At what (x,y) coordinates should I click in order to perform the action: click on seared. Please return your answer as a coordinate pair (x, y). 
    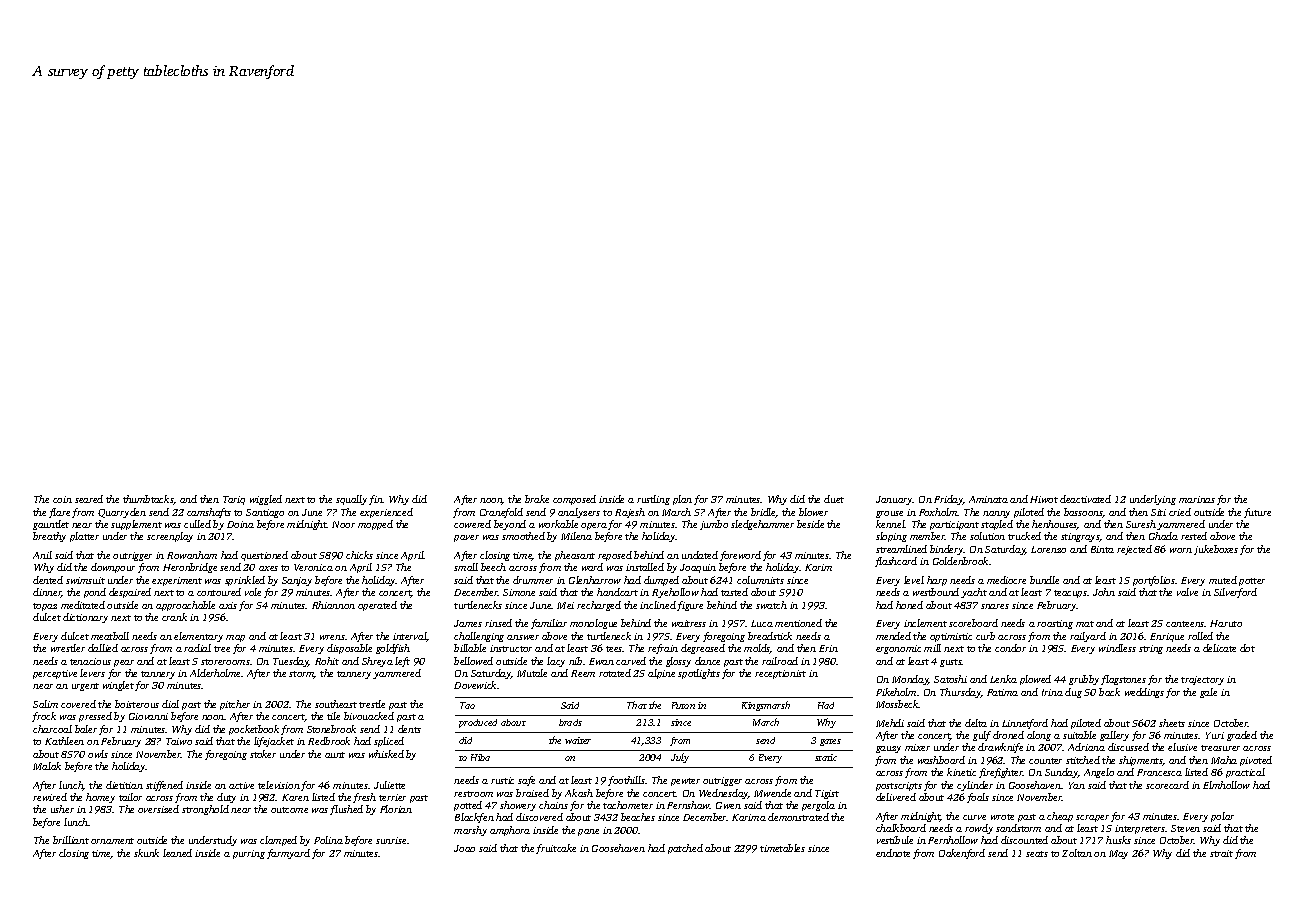
    Looking at the image, I should click on (89, 499).
